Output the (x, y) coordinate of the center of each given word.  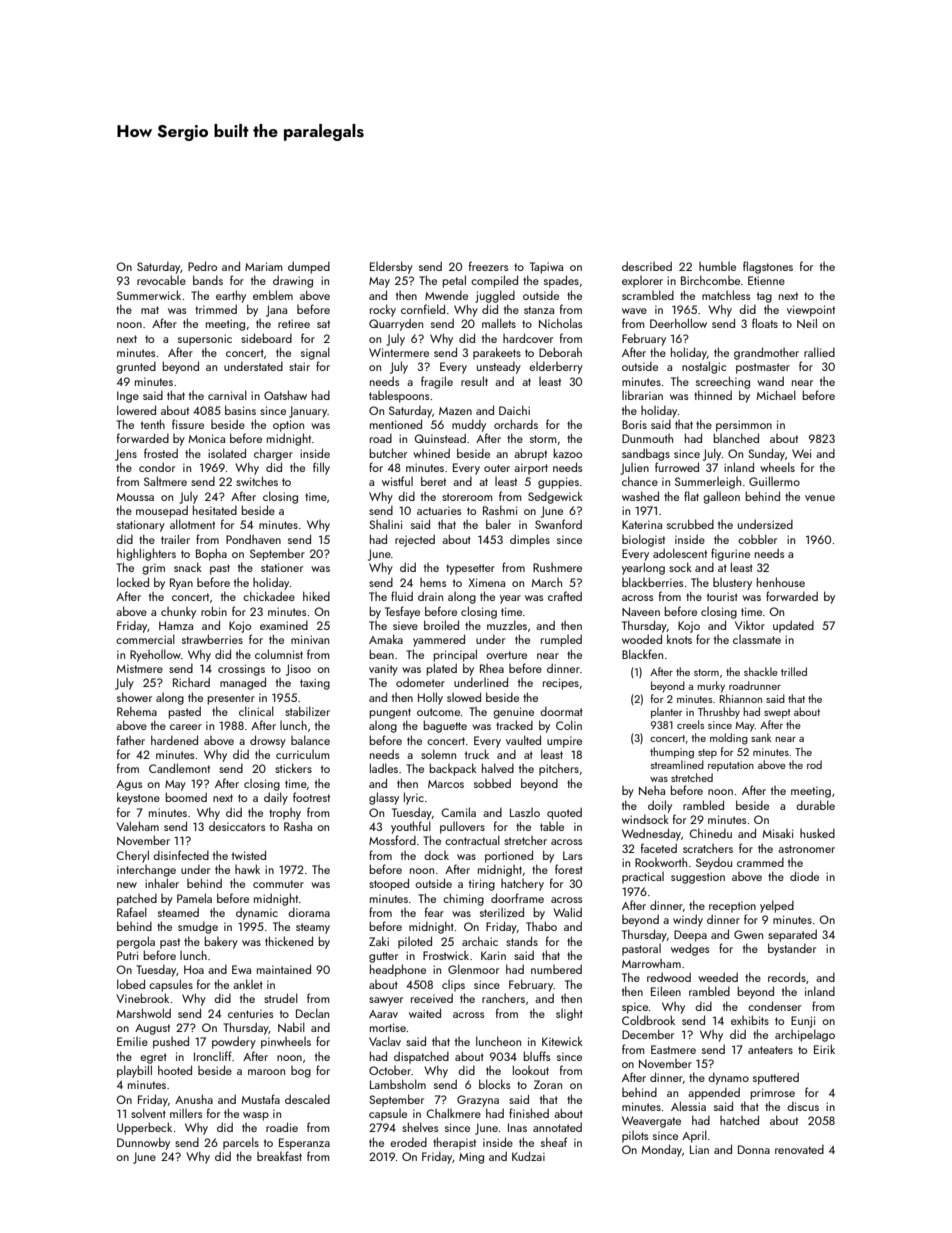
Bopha (211, 554)
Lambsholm (398, 1084)
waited (425, 1013)
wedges (690, 949)
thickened (289, 941)
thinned (713, 395)
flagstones (768, 267)
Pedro (202, 266)
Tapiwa (546, 268)
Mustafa (261, 1099)
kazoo (567, 453)
